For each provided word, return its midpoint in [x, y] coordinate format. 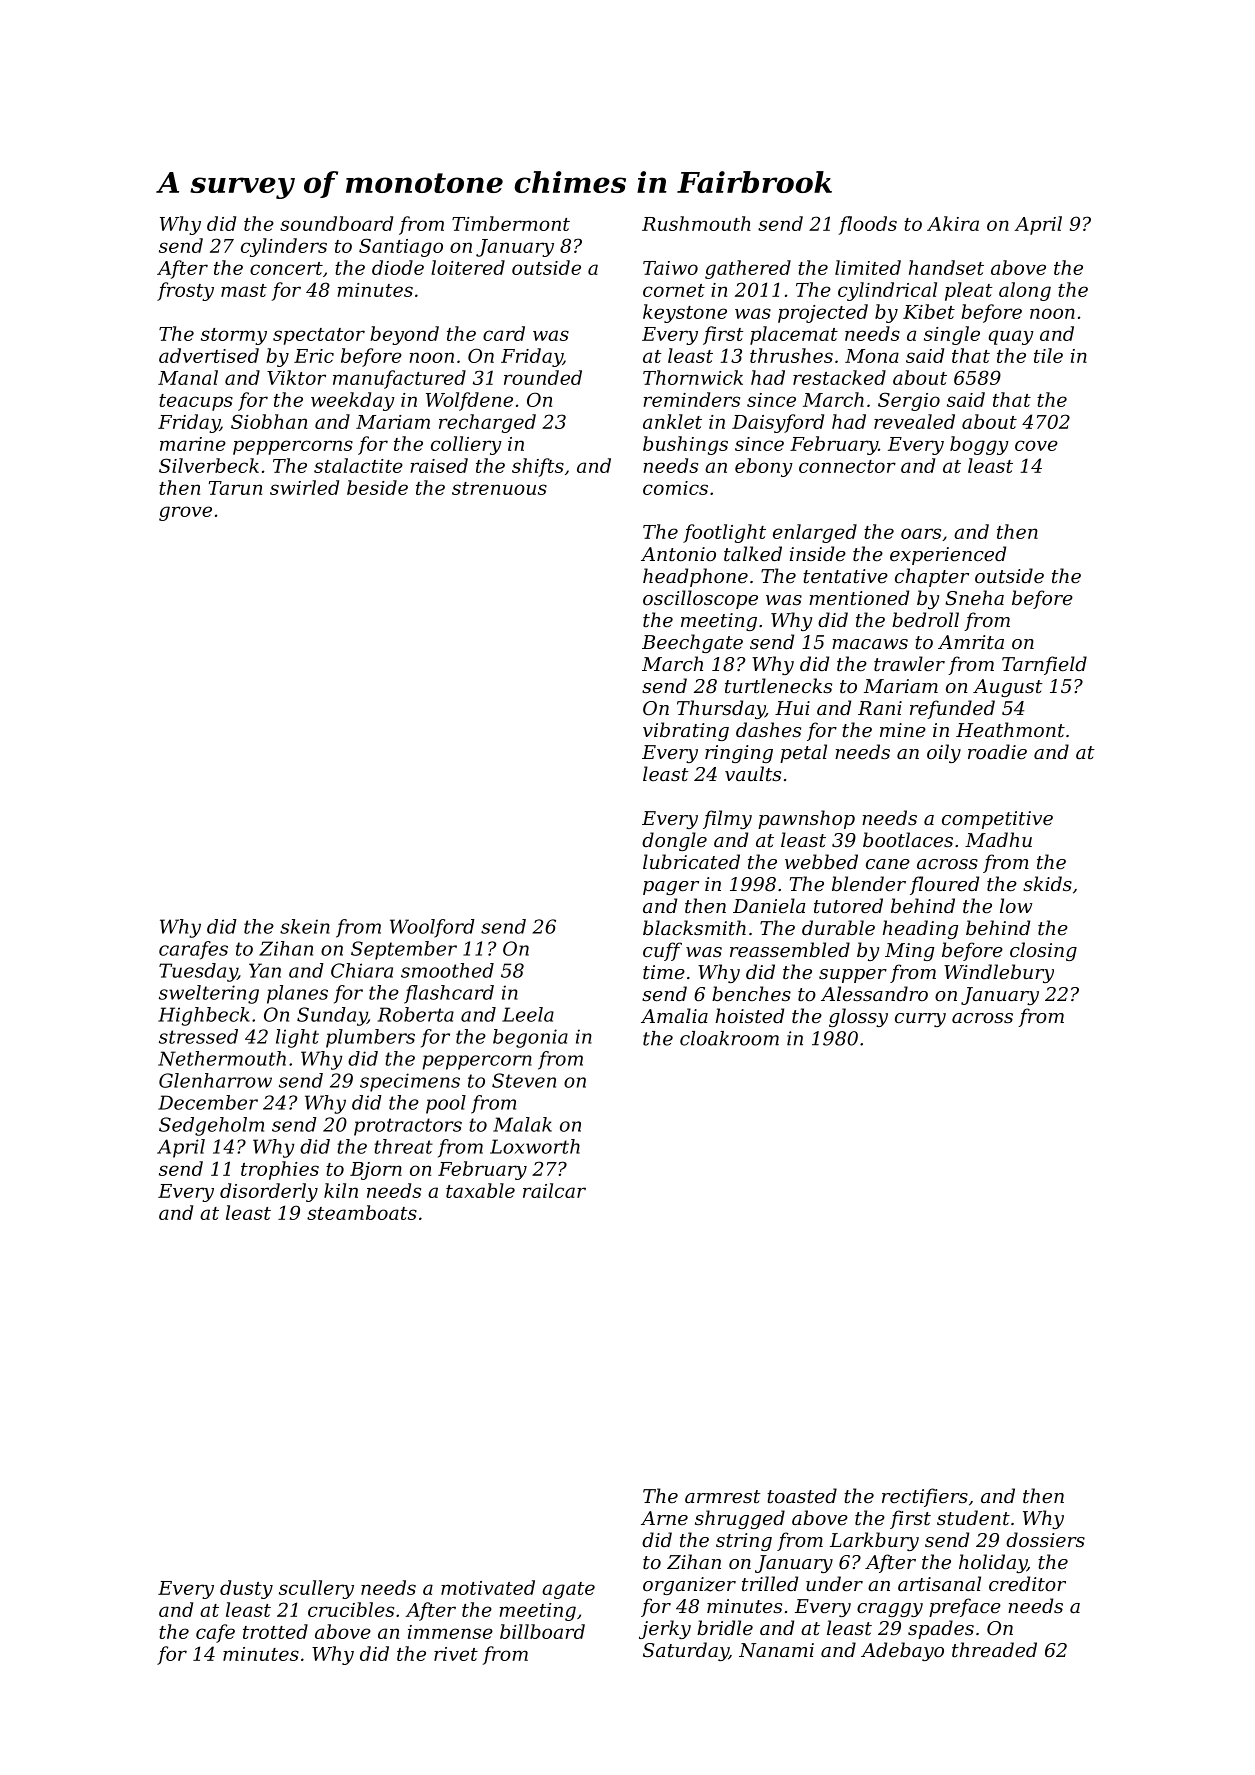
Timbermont [511, 223]
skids [1047, 883]
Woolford [432, 928]
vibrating [686, 731]
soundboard [336, 223]
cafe [215, 1633]
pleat [969, 291]
